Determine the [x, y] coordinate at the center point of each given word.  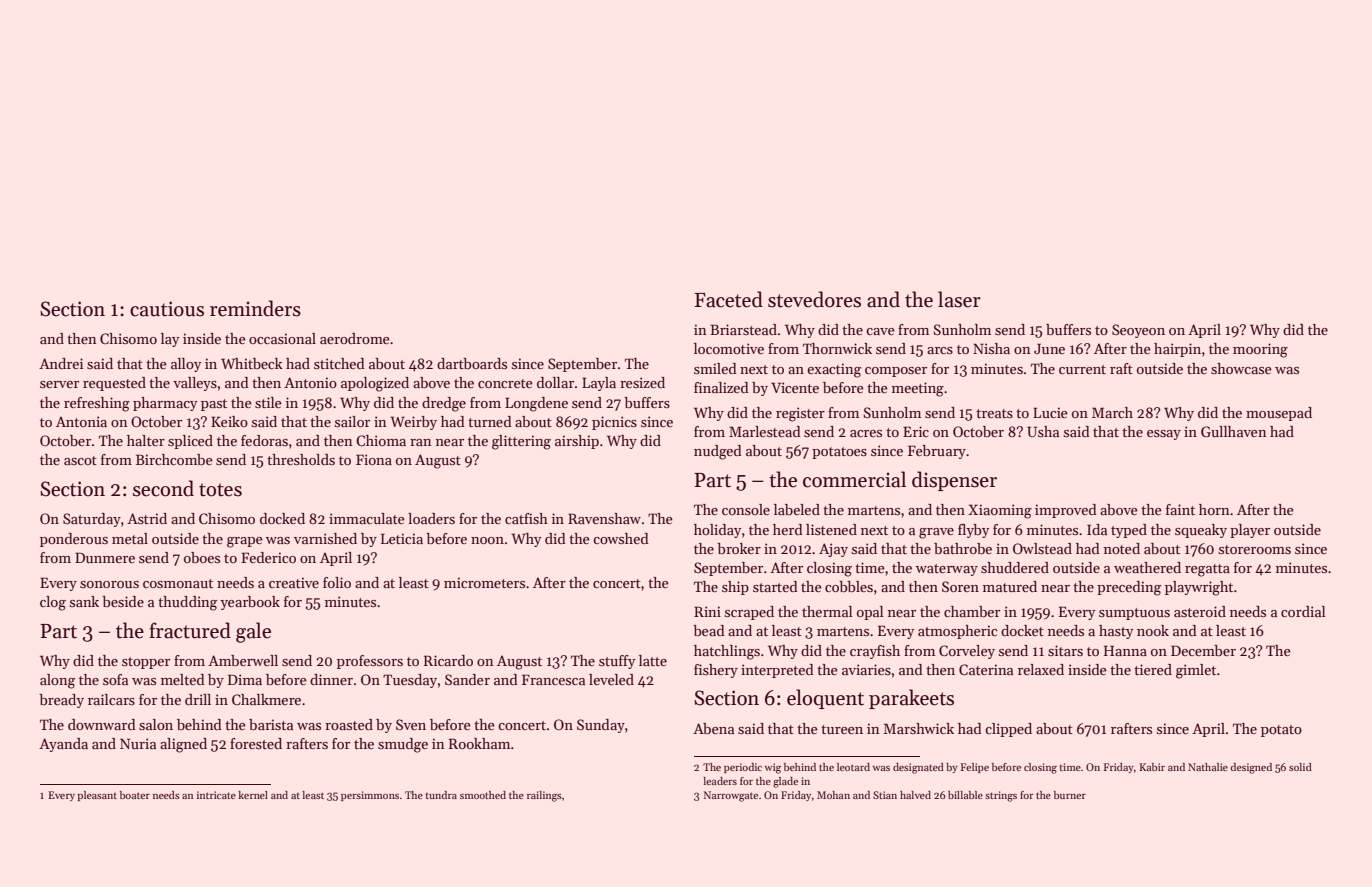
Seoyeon [1138, 331]
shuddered [1015, 567]
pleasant [97, 796]
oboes [202, 557]
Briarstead [743, 329]
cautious [167, 309]
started [775, 586]
